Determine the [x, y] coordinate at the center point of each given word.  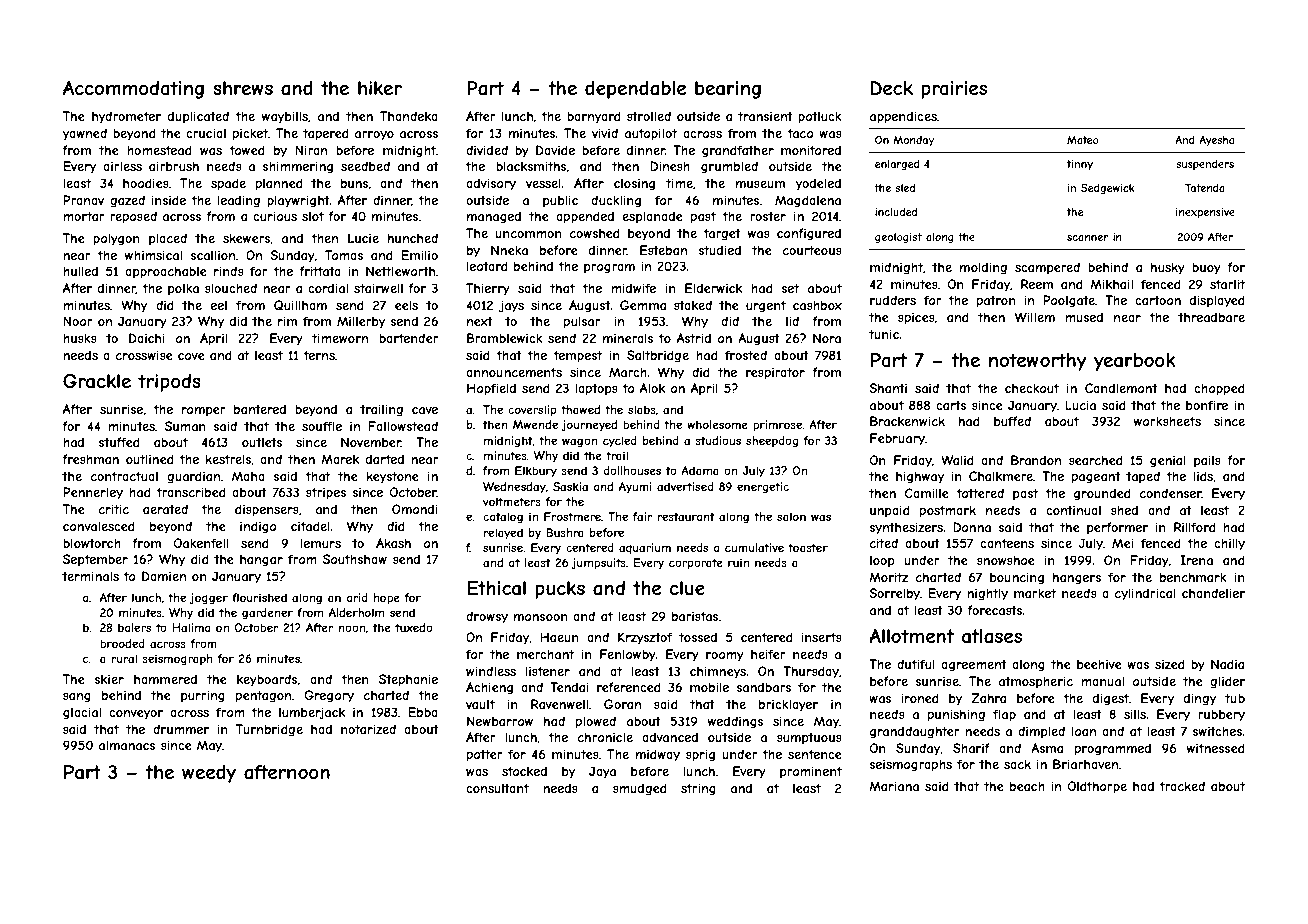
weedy [209, 774]
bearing [728, 90]
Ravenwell [559, 704]
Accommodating [133, 90]
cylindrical [1145, 594]
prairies [954, 90]
